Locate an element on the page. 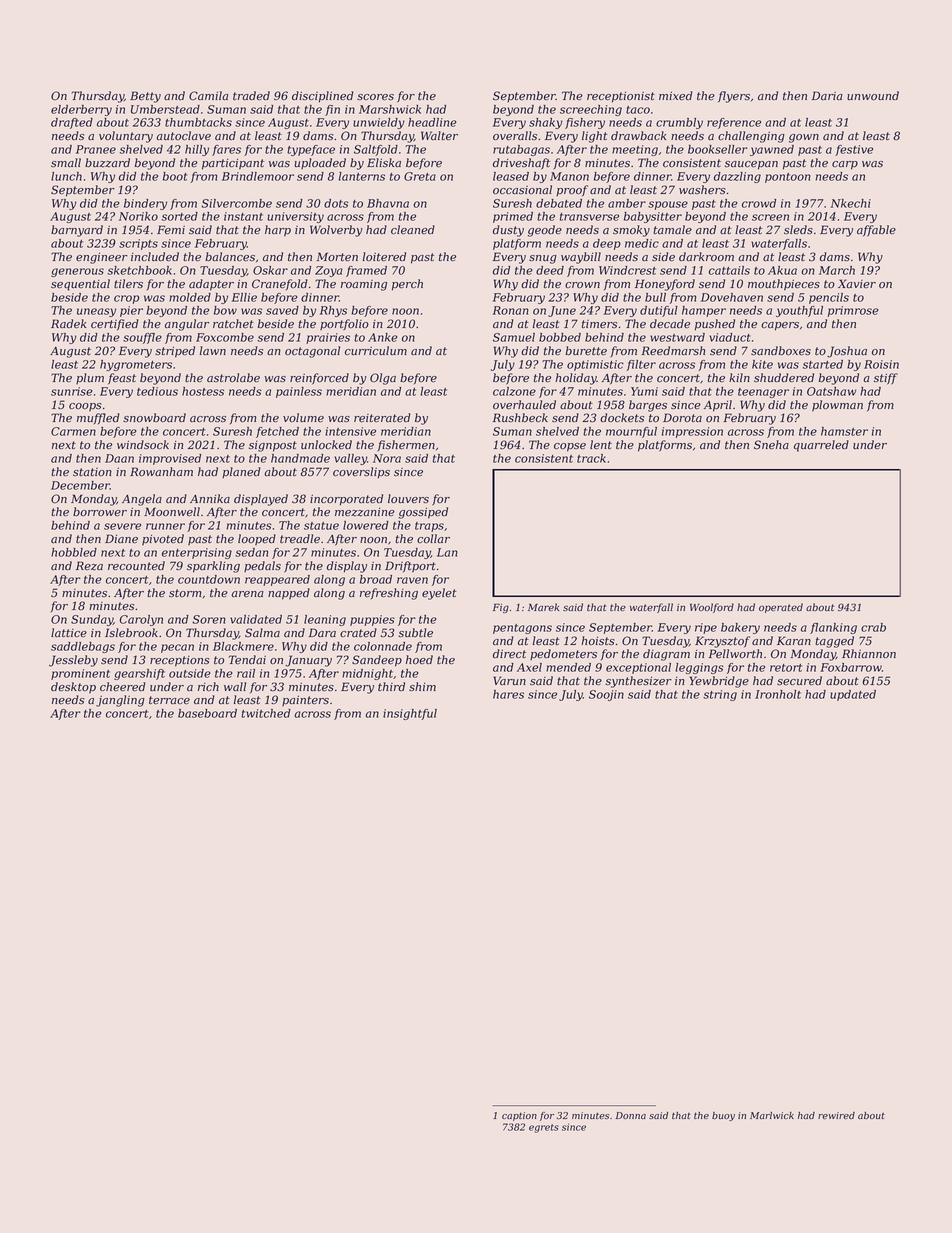  caption is located at coordinates (519, 1116).
